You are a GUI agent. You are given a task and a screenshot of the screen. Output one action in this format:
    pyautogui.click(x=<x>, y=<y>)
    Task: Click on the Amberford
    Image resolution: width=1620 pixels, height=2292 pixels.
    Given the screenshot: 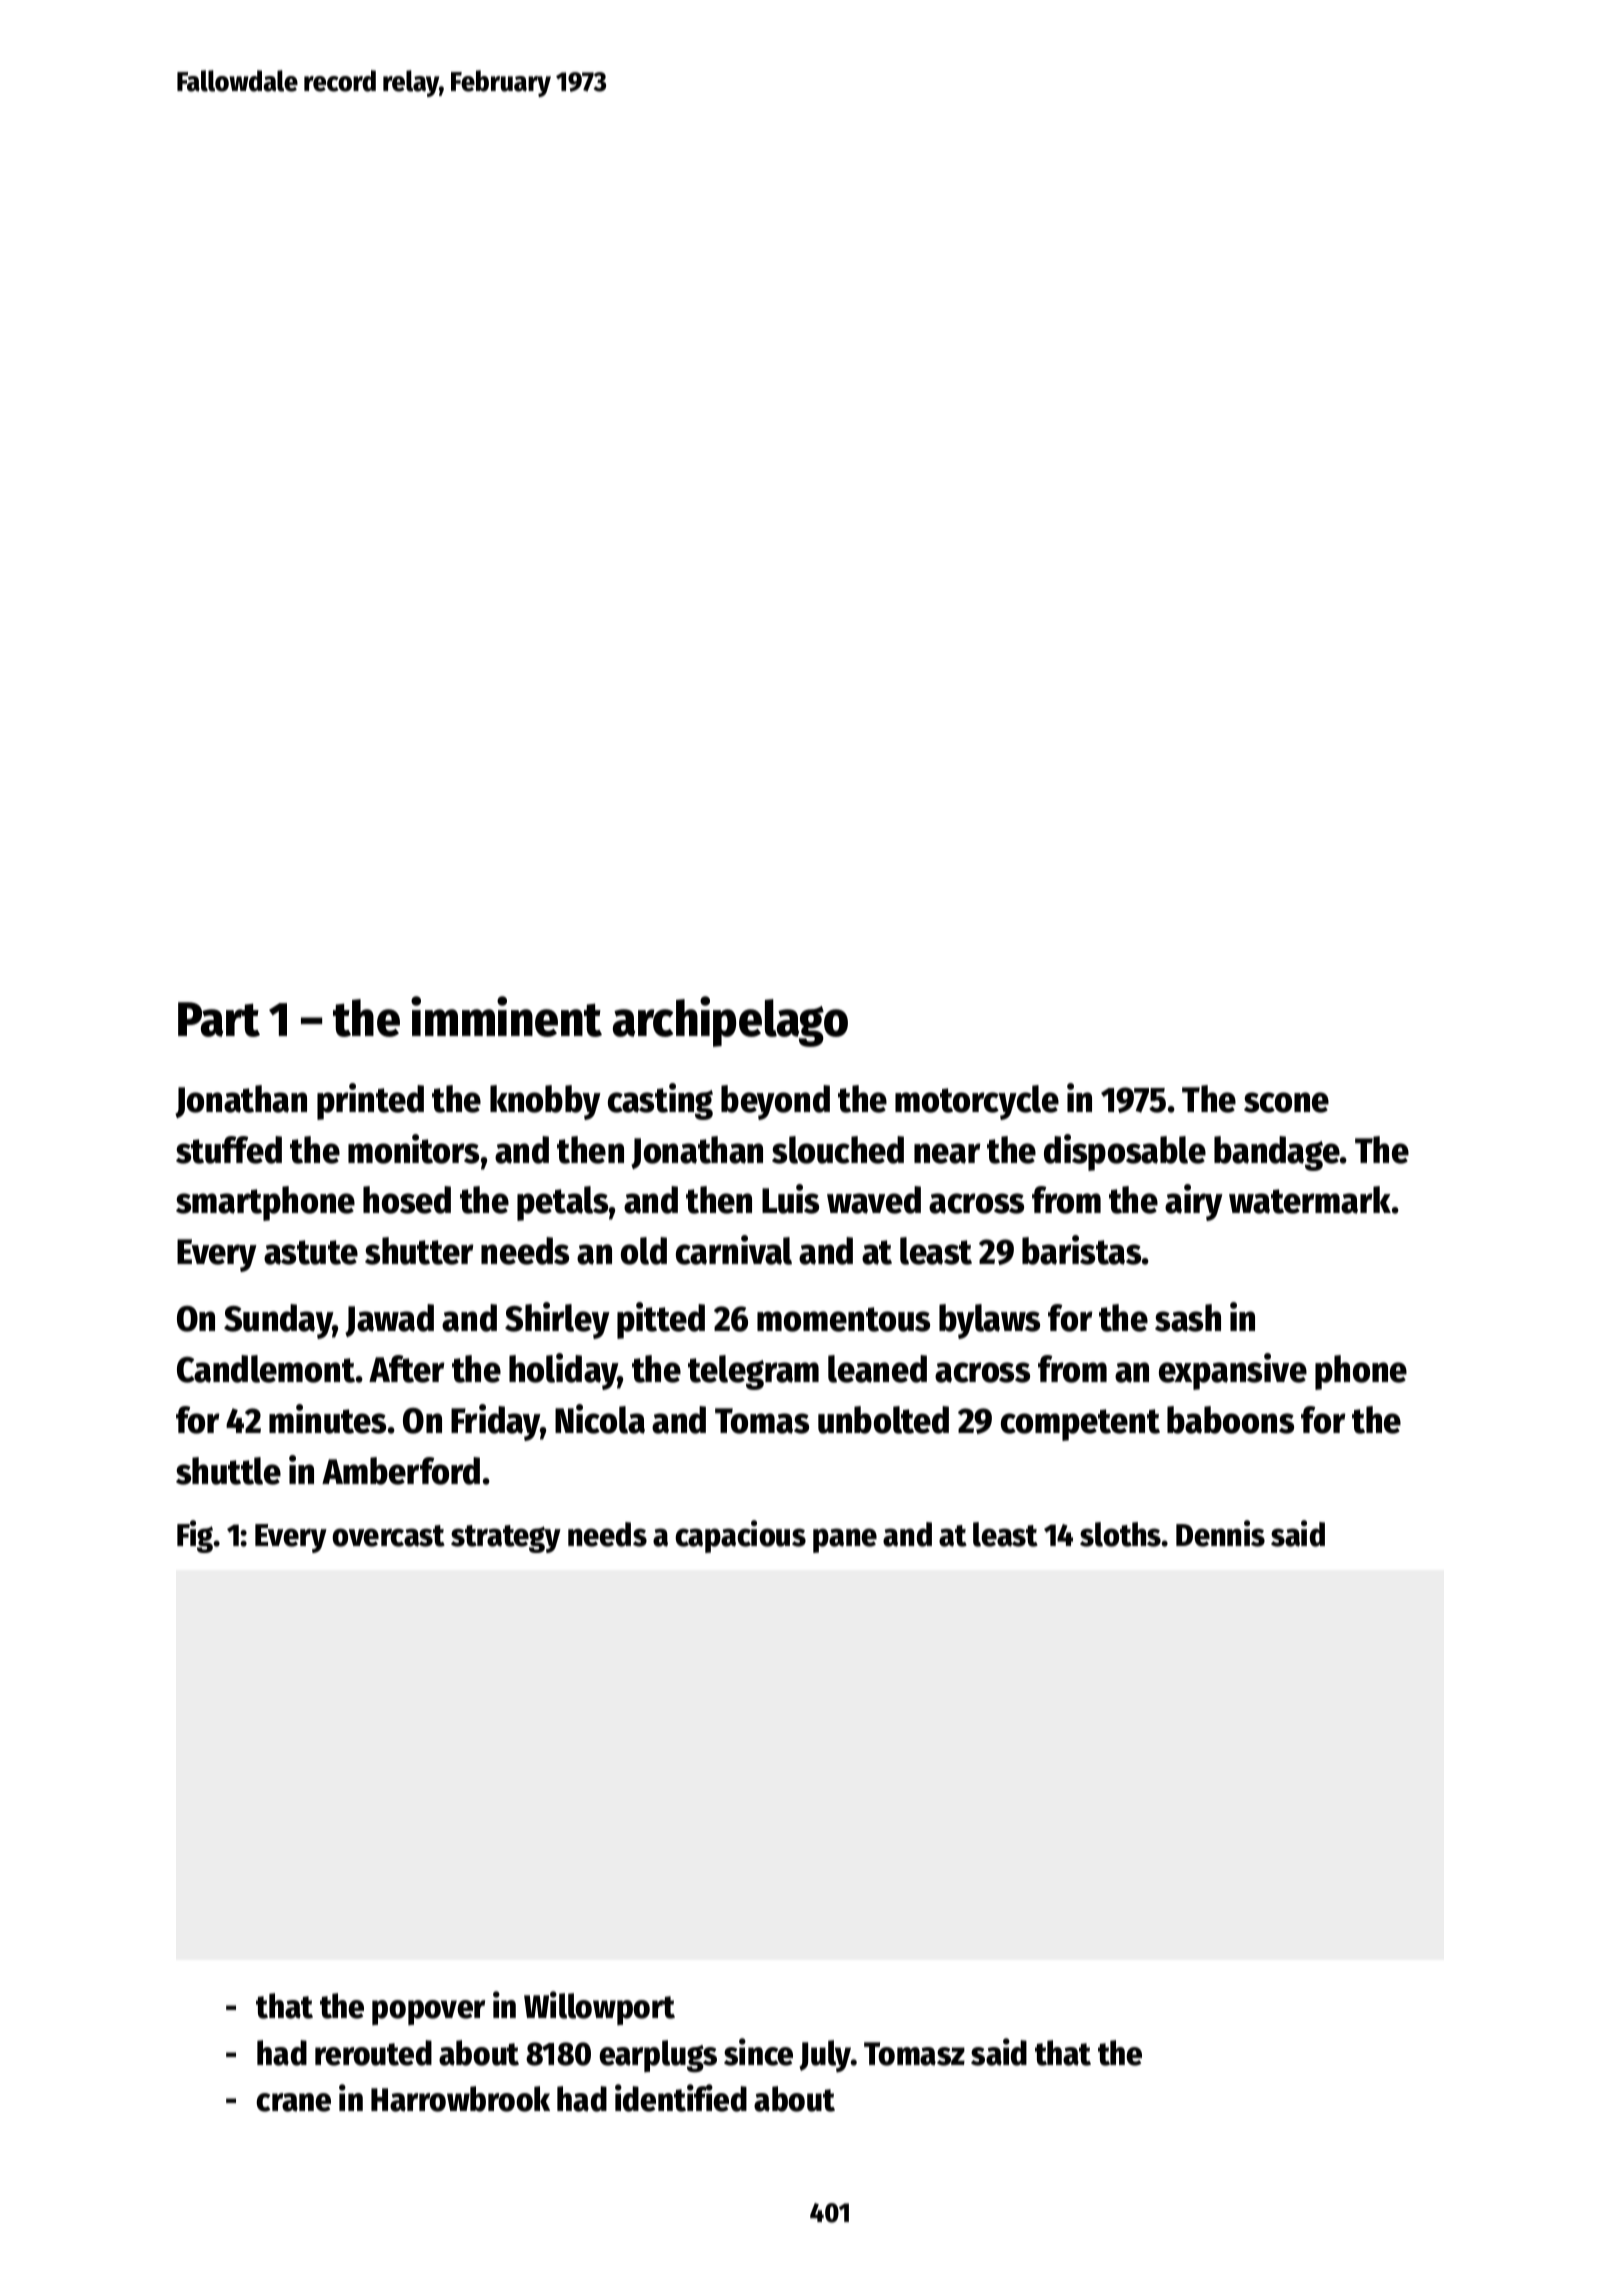 What is the action you would take?
    pyautogui.click(x=401, y=1471)
